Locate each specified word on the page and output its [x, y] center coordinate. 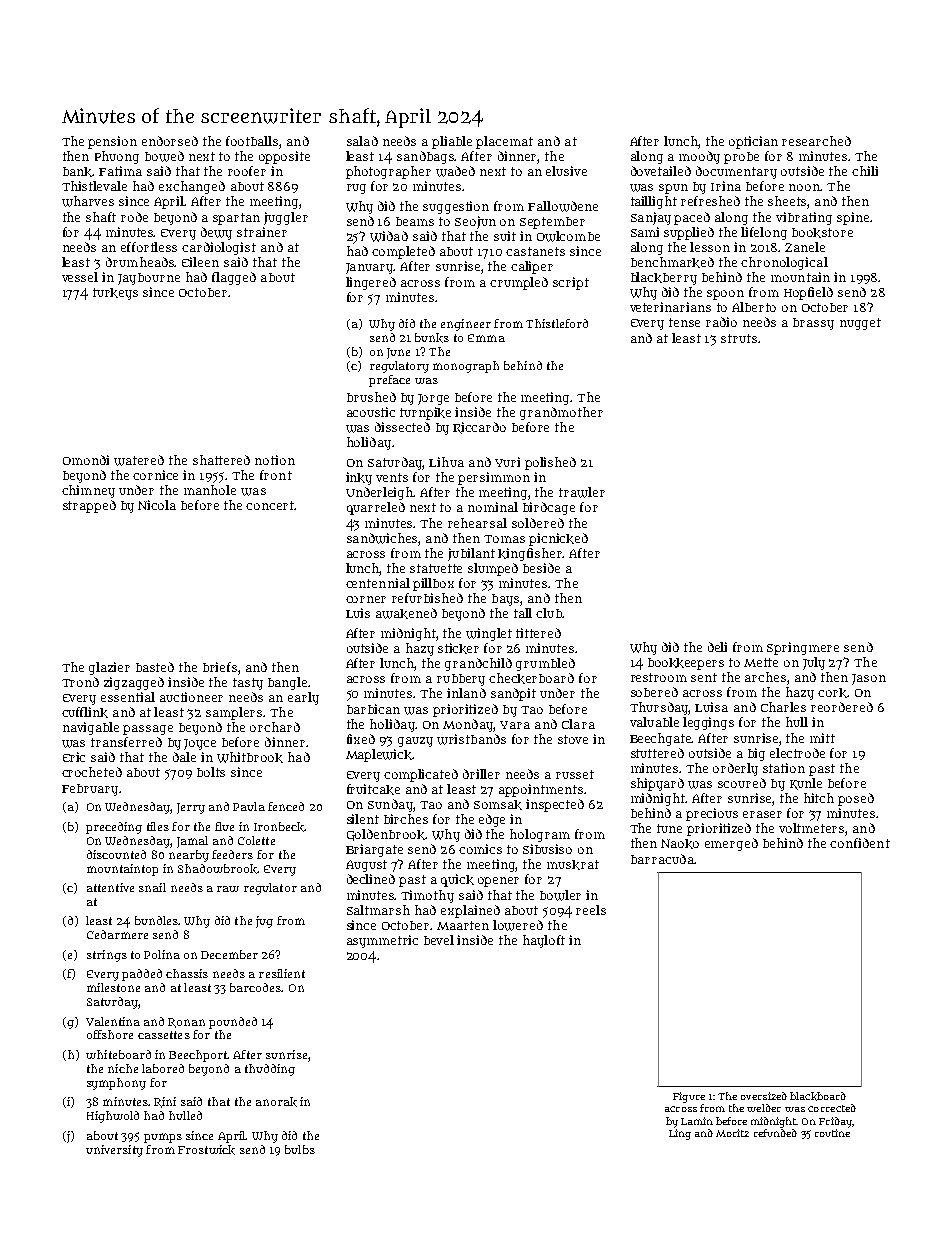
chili [865, 171]
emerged [731, 844]
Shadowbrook [217, 869]
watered [139, 460]
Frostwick [206, 1150]
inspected [555, 805]
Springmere [803, 648]
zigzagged [134, 683]
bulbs [300, 1149]
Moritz [732, 1133]
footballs [252, 141]
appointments [541, 790]
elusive [566, 171]
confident [860, 843]
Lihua [446, 462]
